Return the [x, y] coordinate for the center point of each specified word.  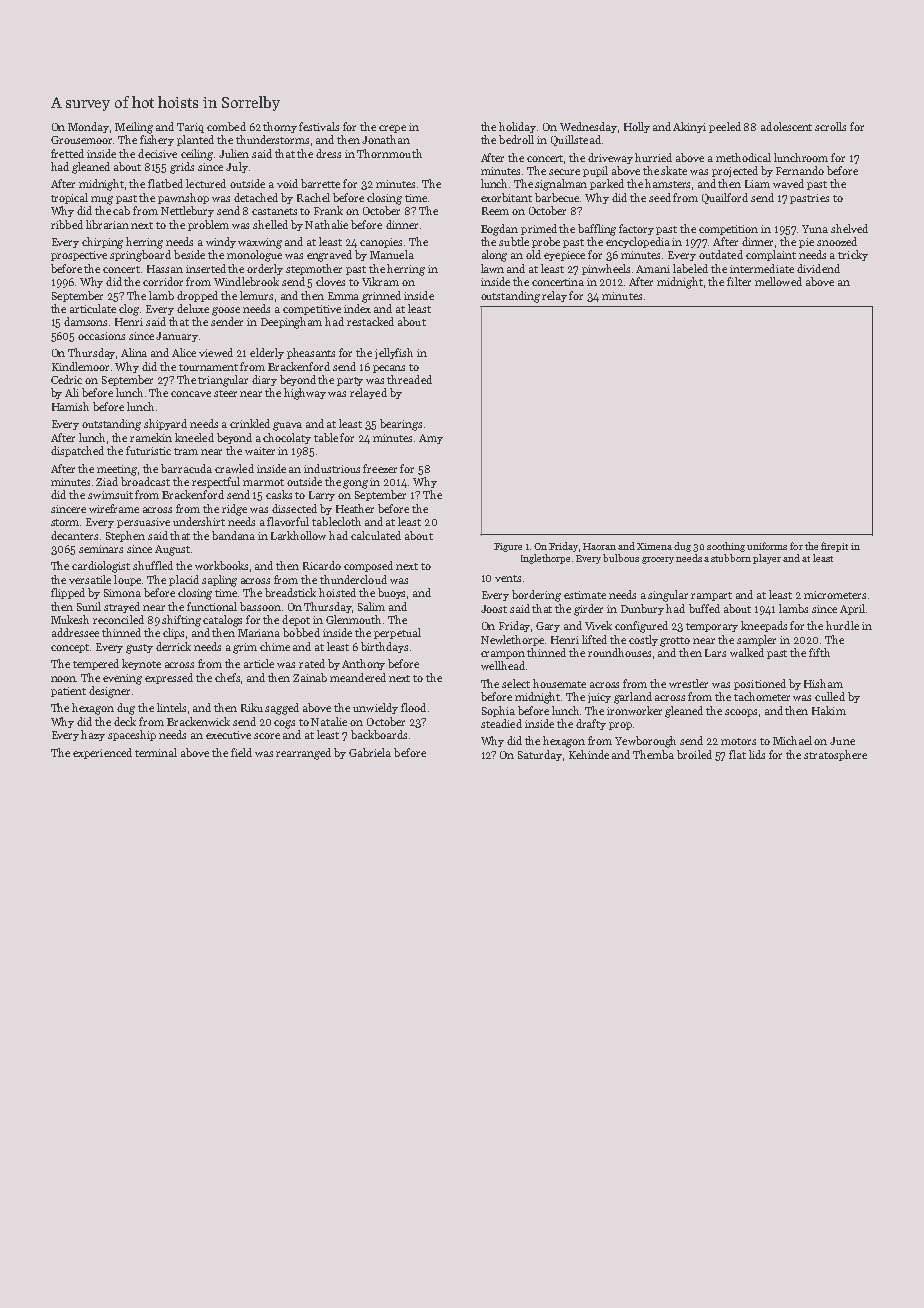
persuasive [143, 523]
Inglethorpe [545, 559]
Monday [88, 127]
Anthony [363, 664]
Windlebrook [246, 281]
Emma [343, 296]
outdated [721, 254]
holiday [517, 127]
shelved [849, 228]
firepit [834, 547]
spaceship [132, 735]
